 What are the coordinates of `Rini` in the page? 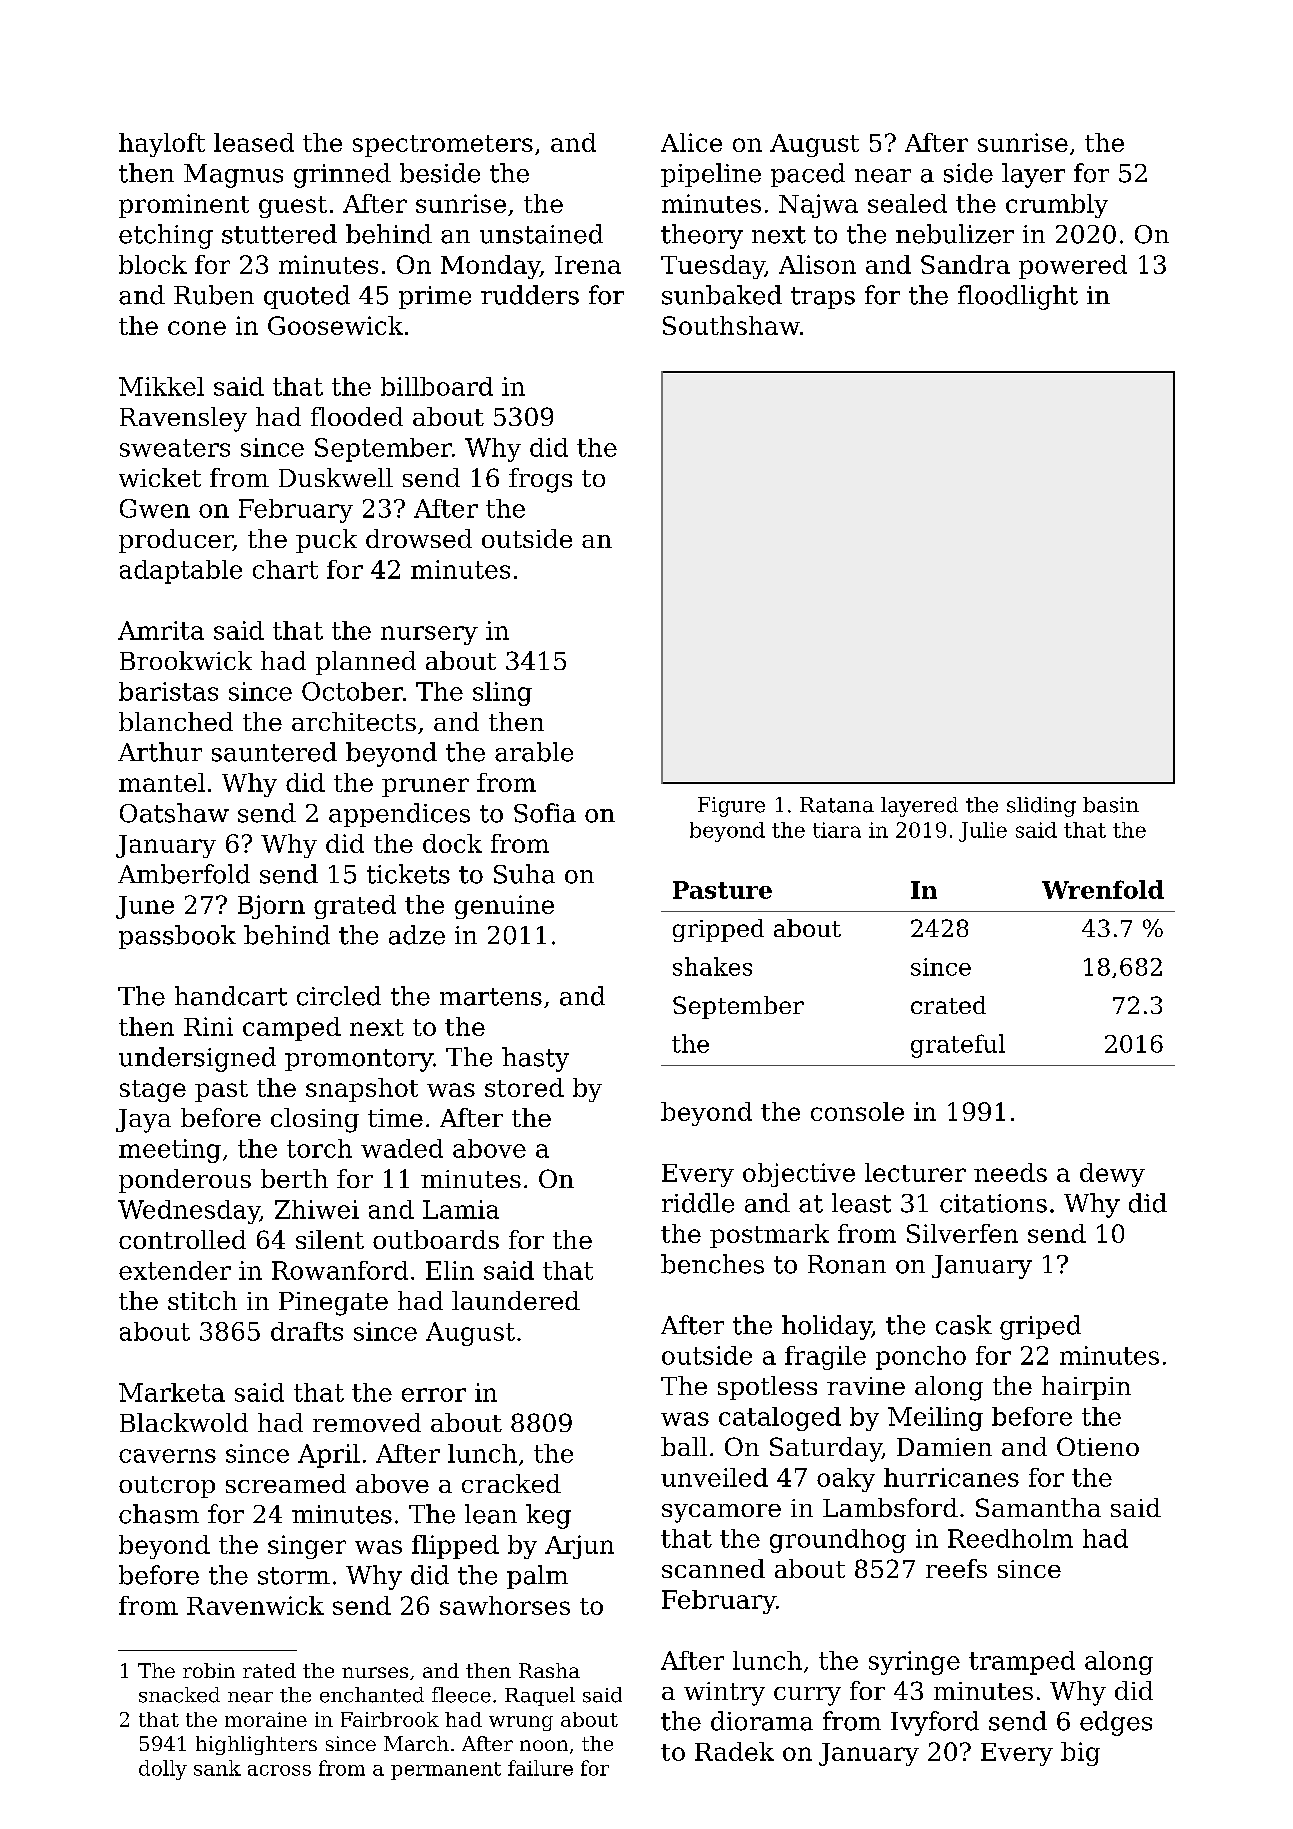 It's located at (208, 1026).
